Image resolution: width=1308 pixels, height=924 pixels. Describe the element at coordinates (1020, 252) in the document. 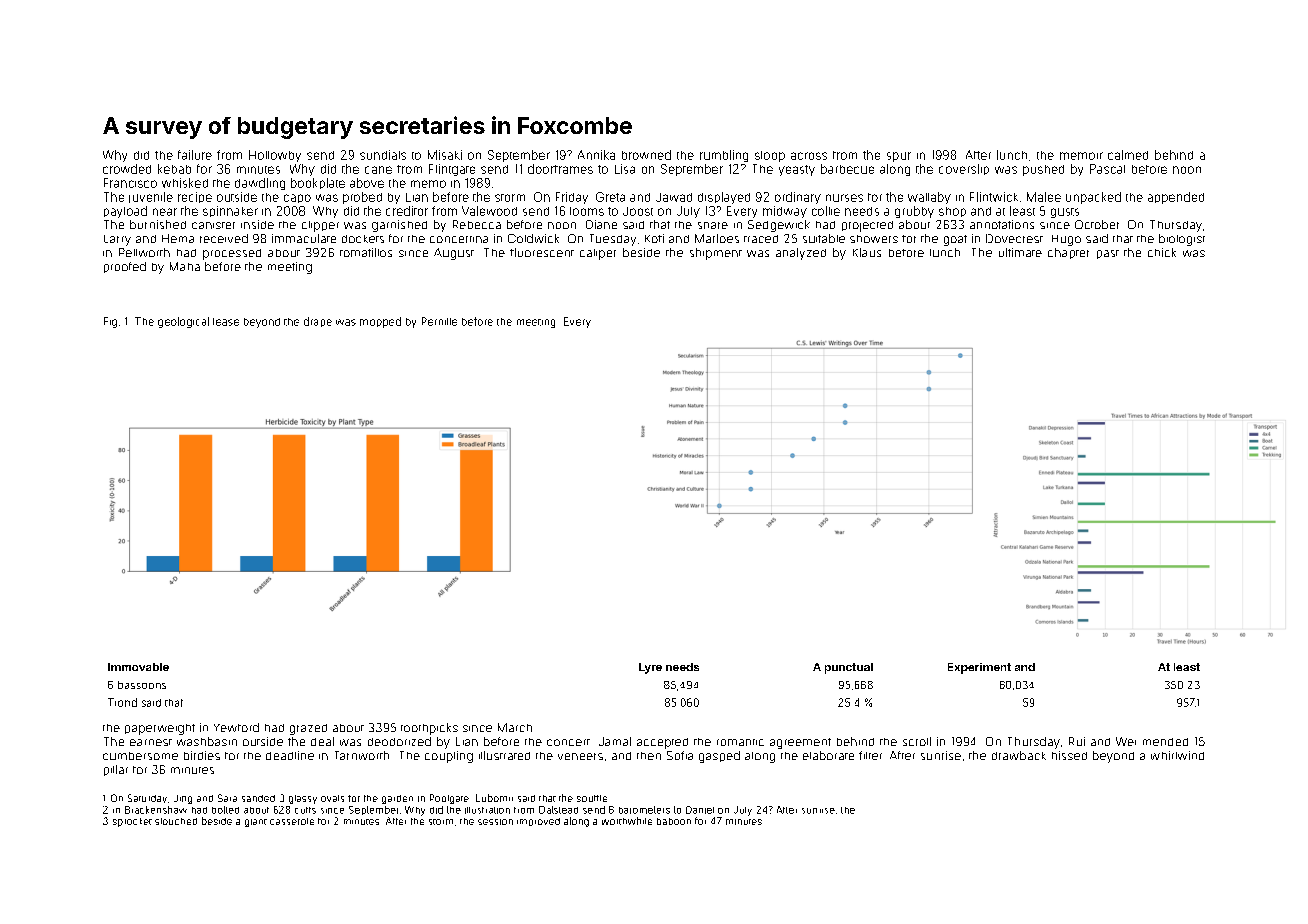

I see `ultimate` at that location.
